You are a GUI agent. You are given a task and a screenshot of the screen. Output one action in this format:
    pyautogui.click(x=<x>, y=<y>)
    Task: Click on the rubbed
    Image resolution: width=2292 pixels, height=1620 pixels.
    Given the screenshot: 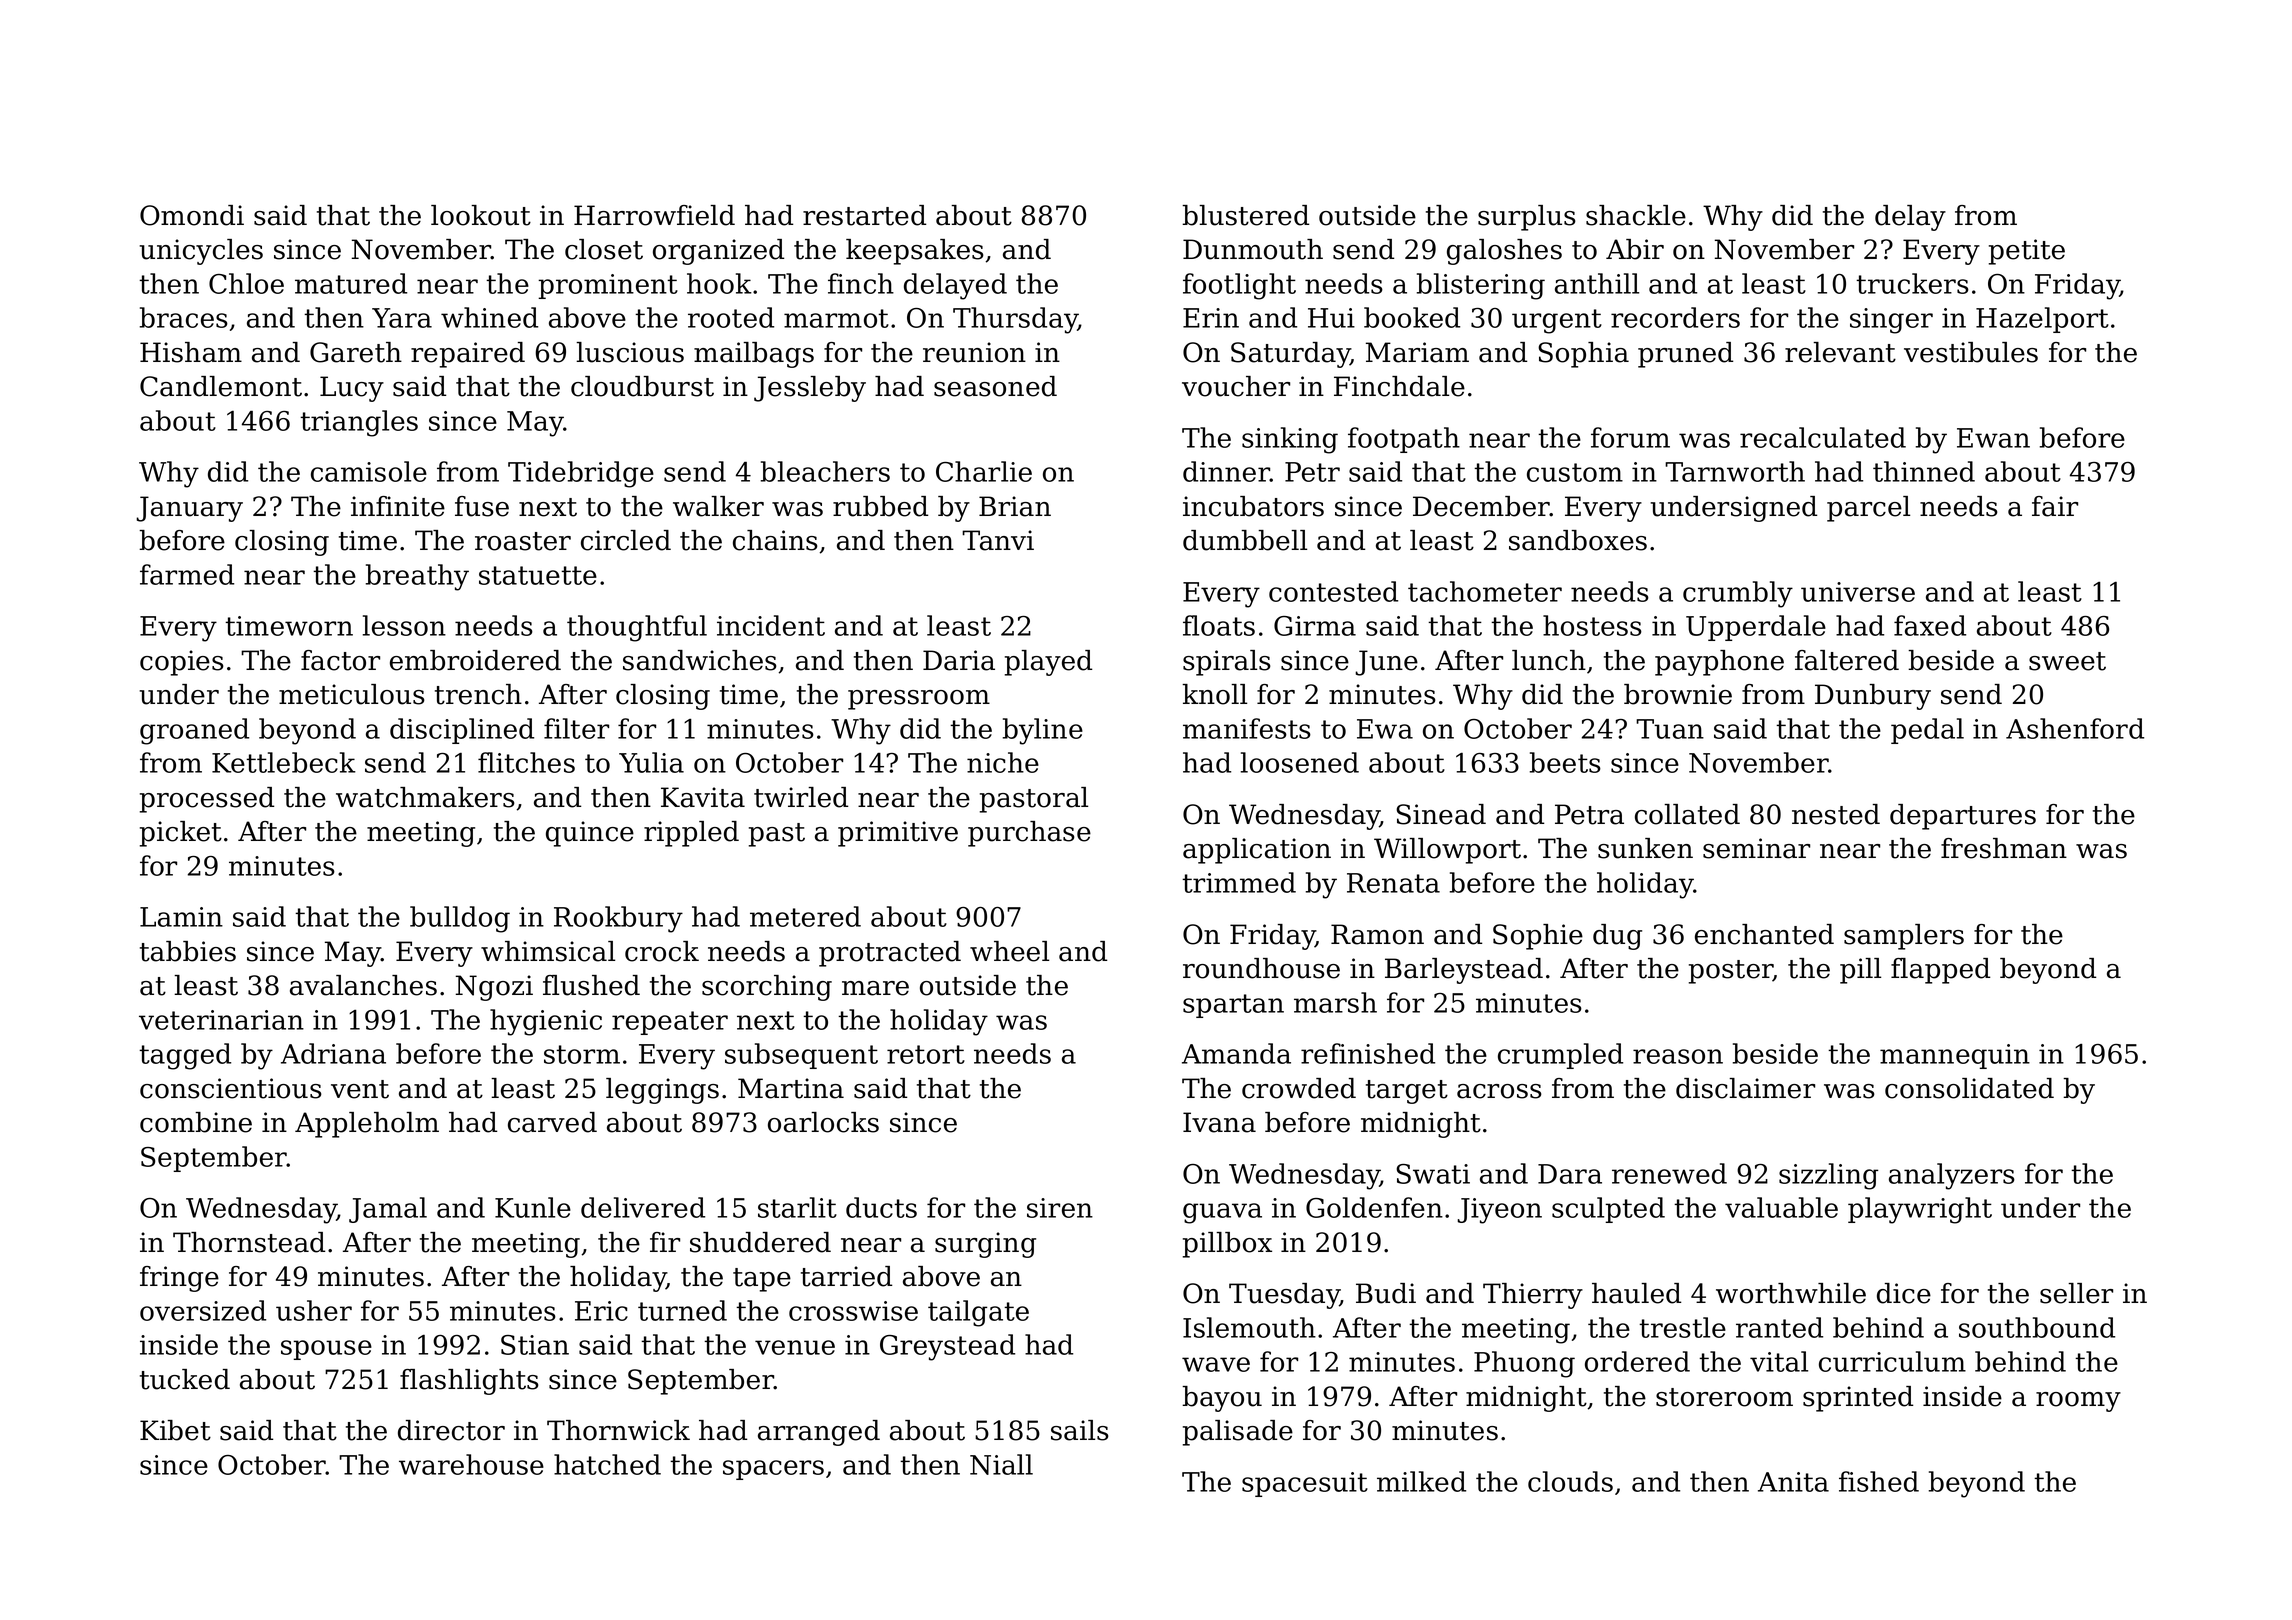 What is the action you would take?
    pyautogui.click(x=880, y=506)
